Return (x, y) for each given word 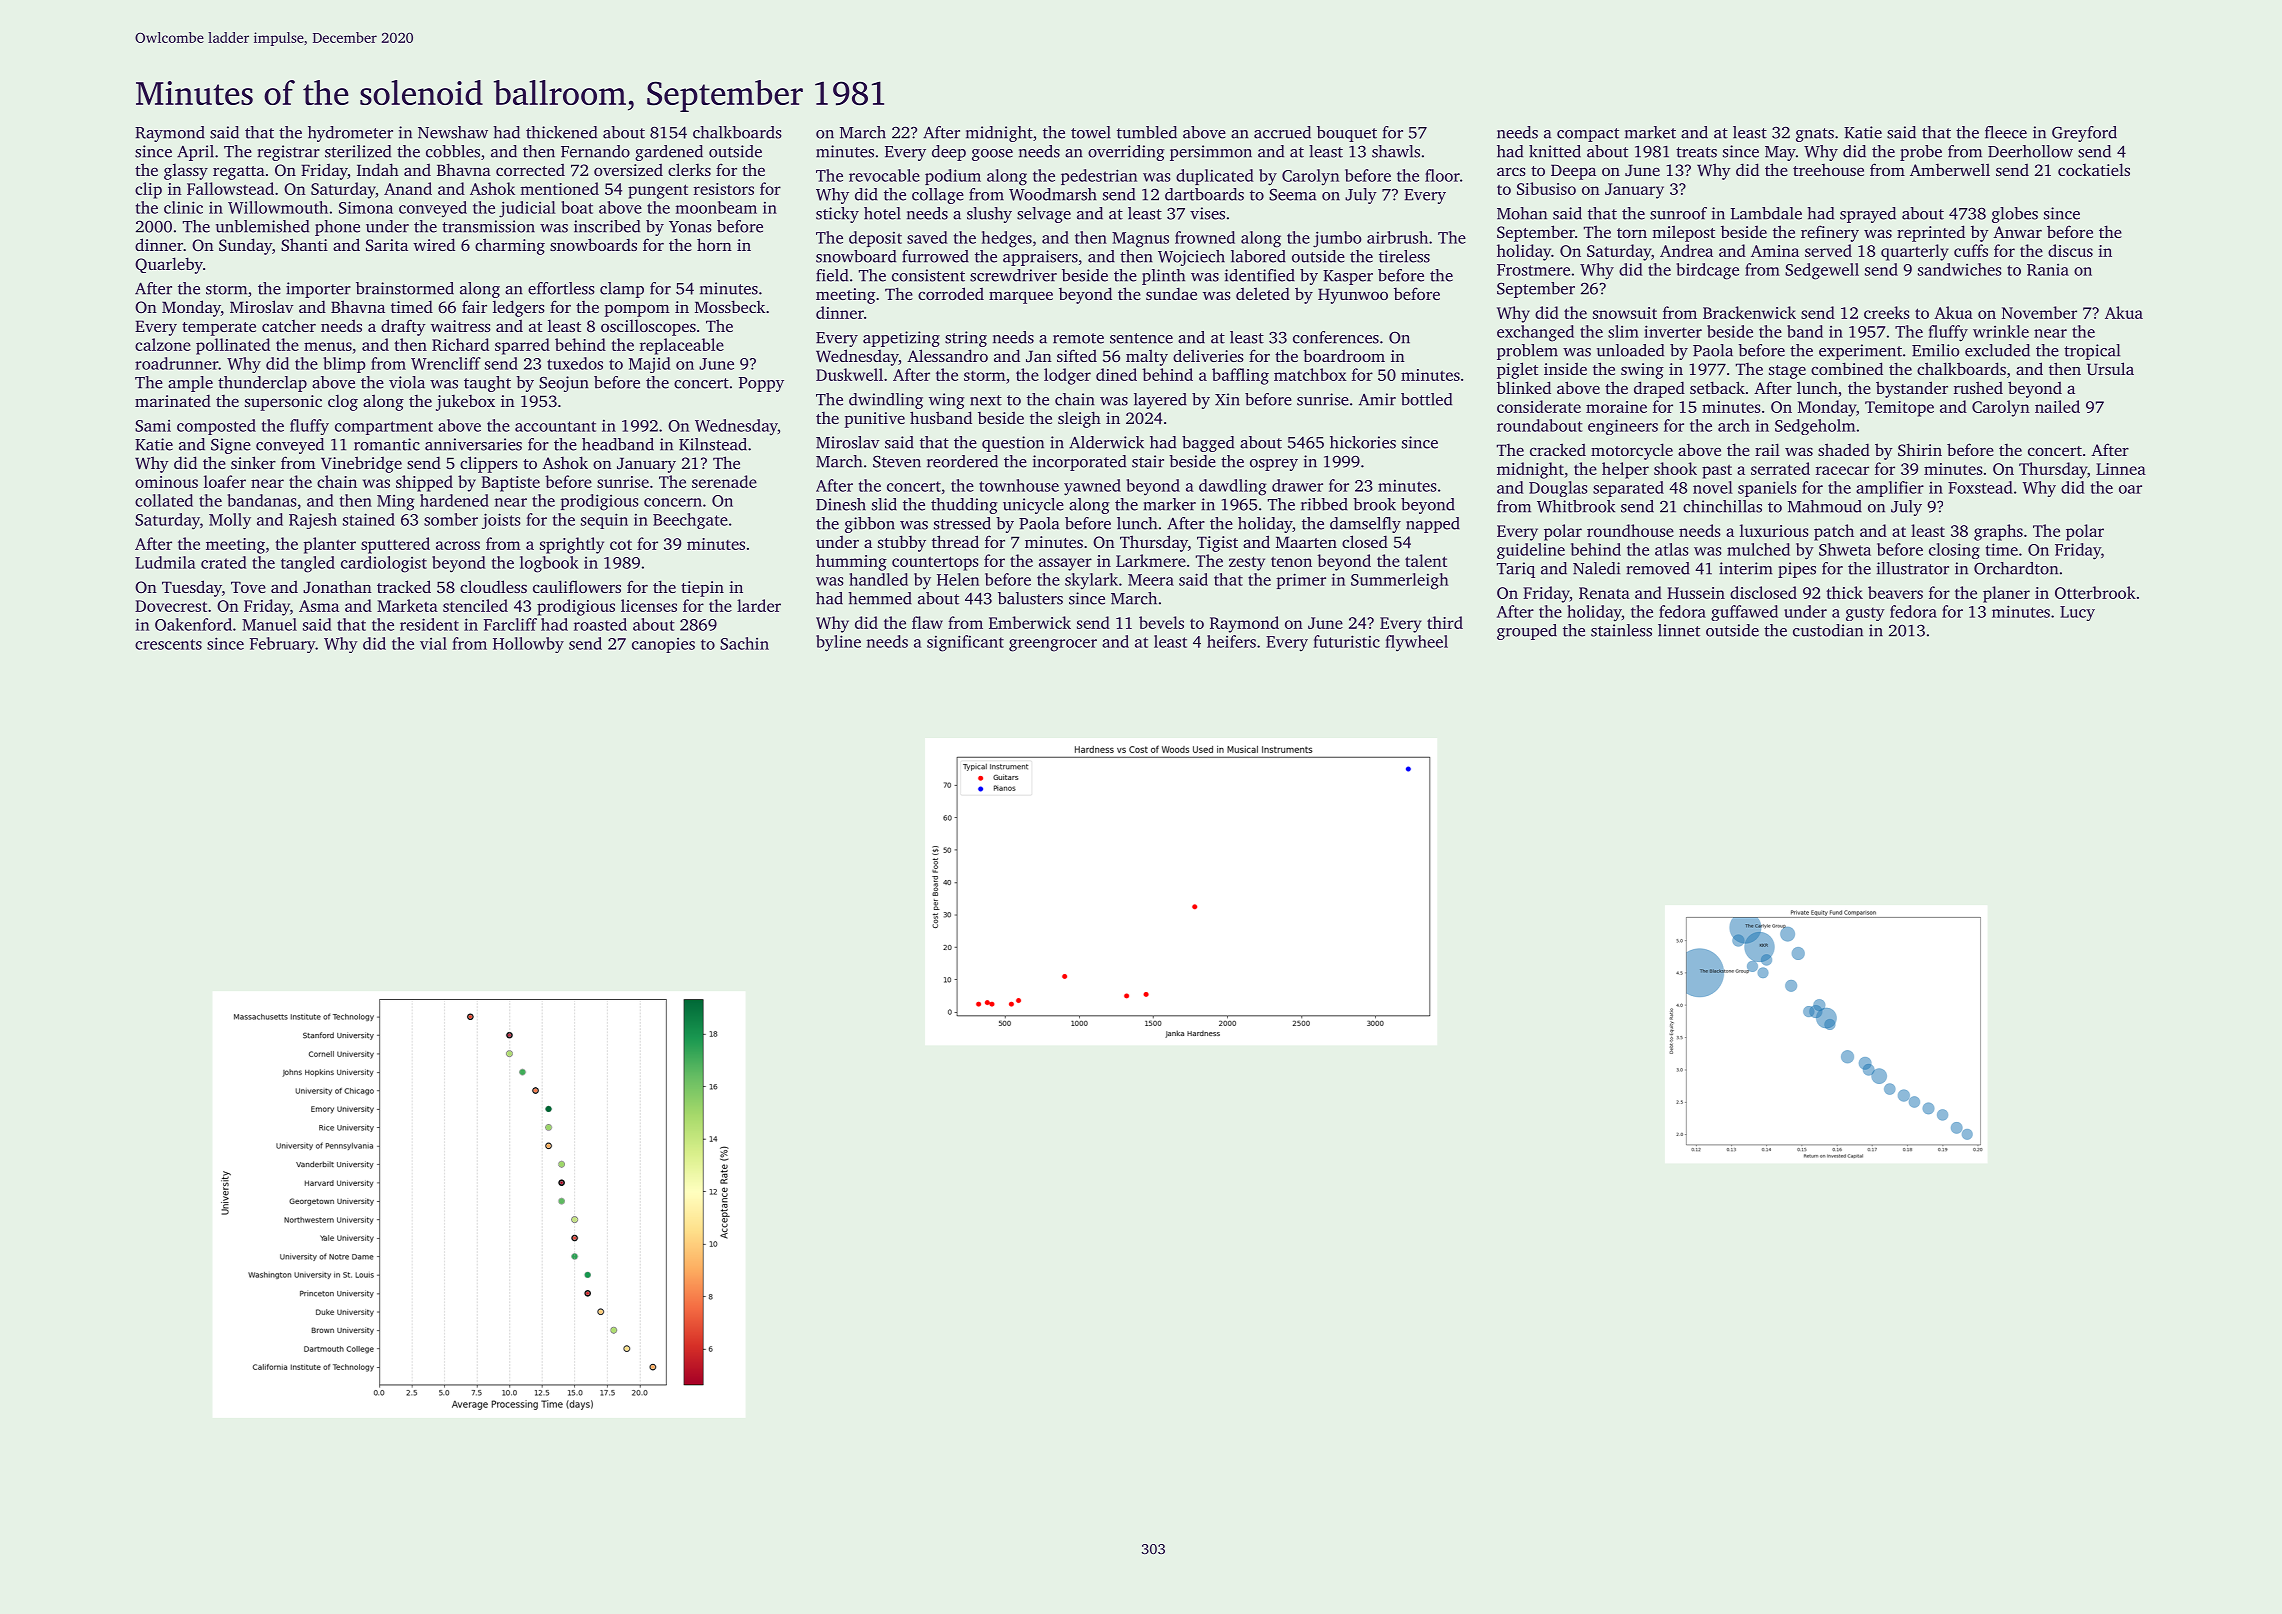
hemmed (880, 598)
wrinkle (2001, 331)
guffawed (1744, 613)
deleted (1263, 293)
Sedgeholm (1815, 427)
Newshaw (453, 132)
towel (1091, 132)
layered (1160, 401)
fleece (2006, 132)
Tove (248, 587)
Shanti (304, 244)
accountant (555, 426)
